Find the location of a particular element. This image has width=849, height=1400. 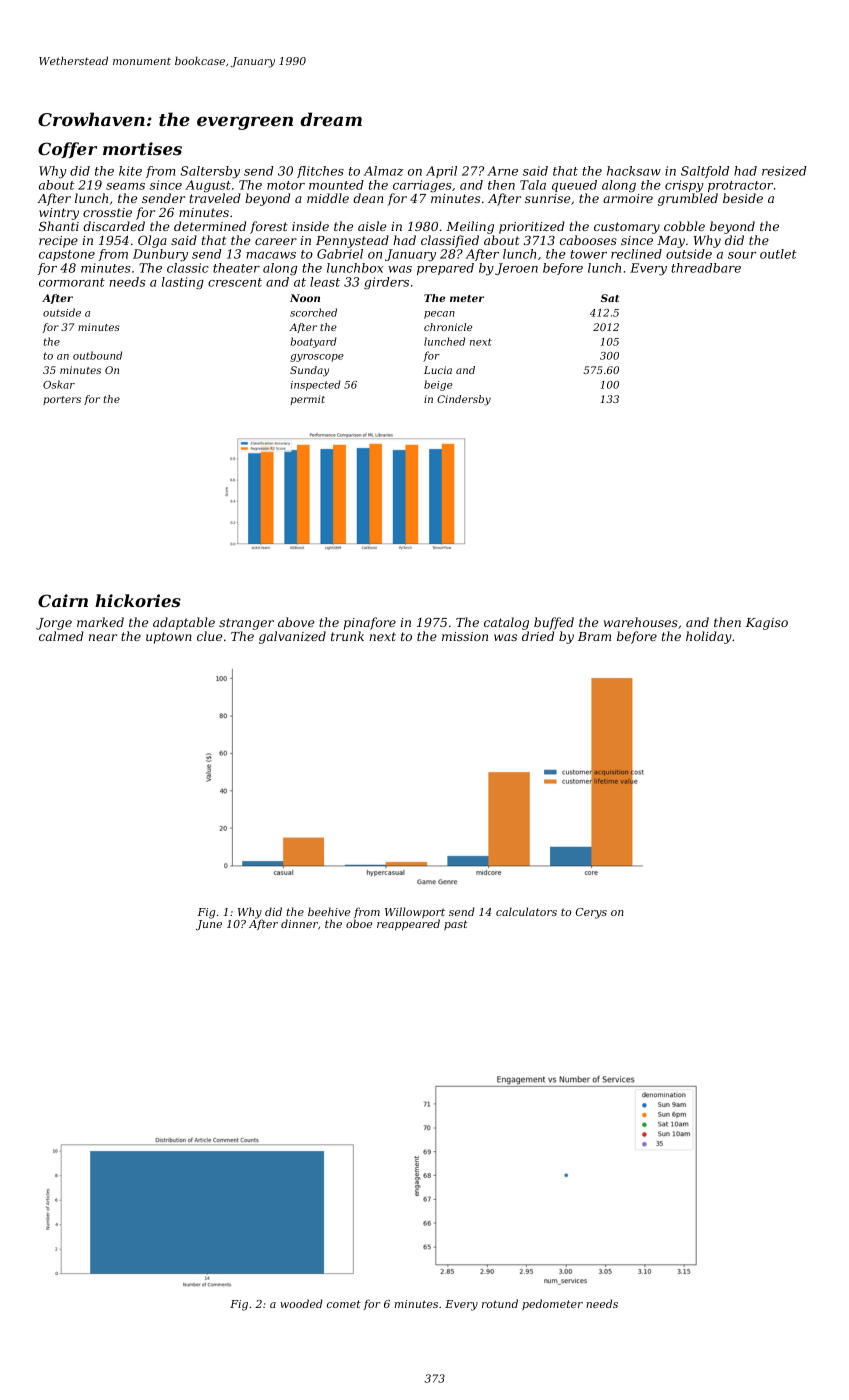

wooded is located at coordinates (301, 1303).
